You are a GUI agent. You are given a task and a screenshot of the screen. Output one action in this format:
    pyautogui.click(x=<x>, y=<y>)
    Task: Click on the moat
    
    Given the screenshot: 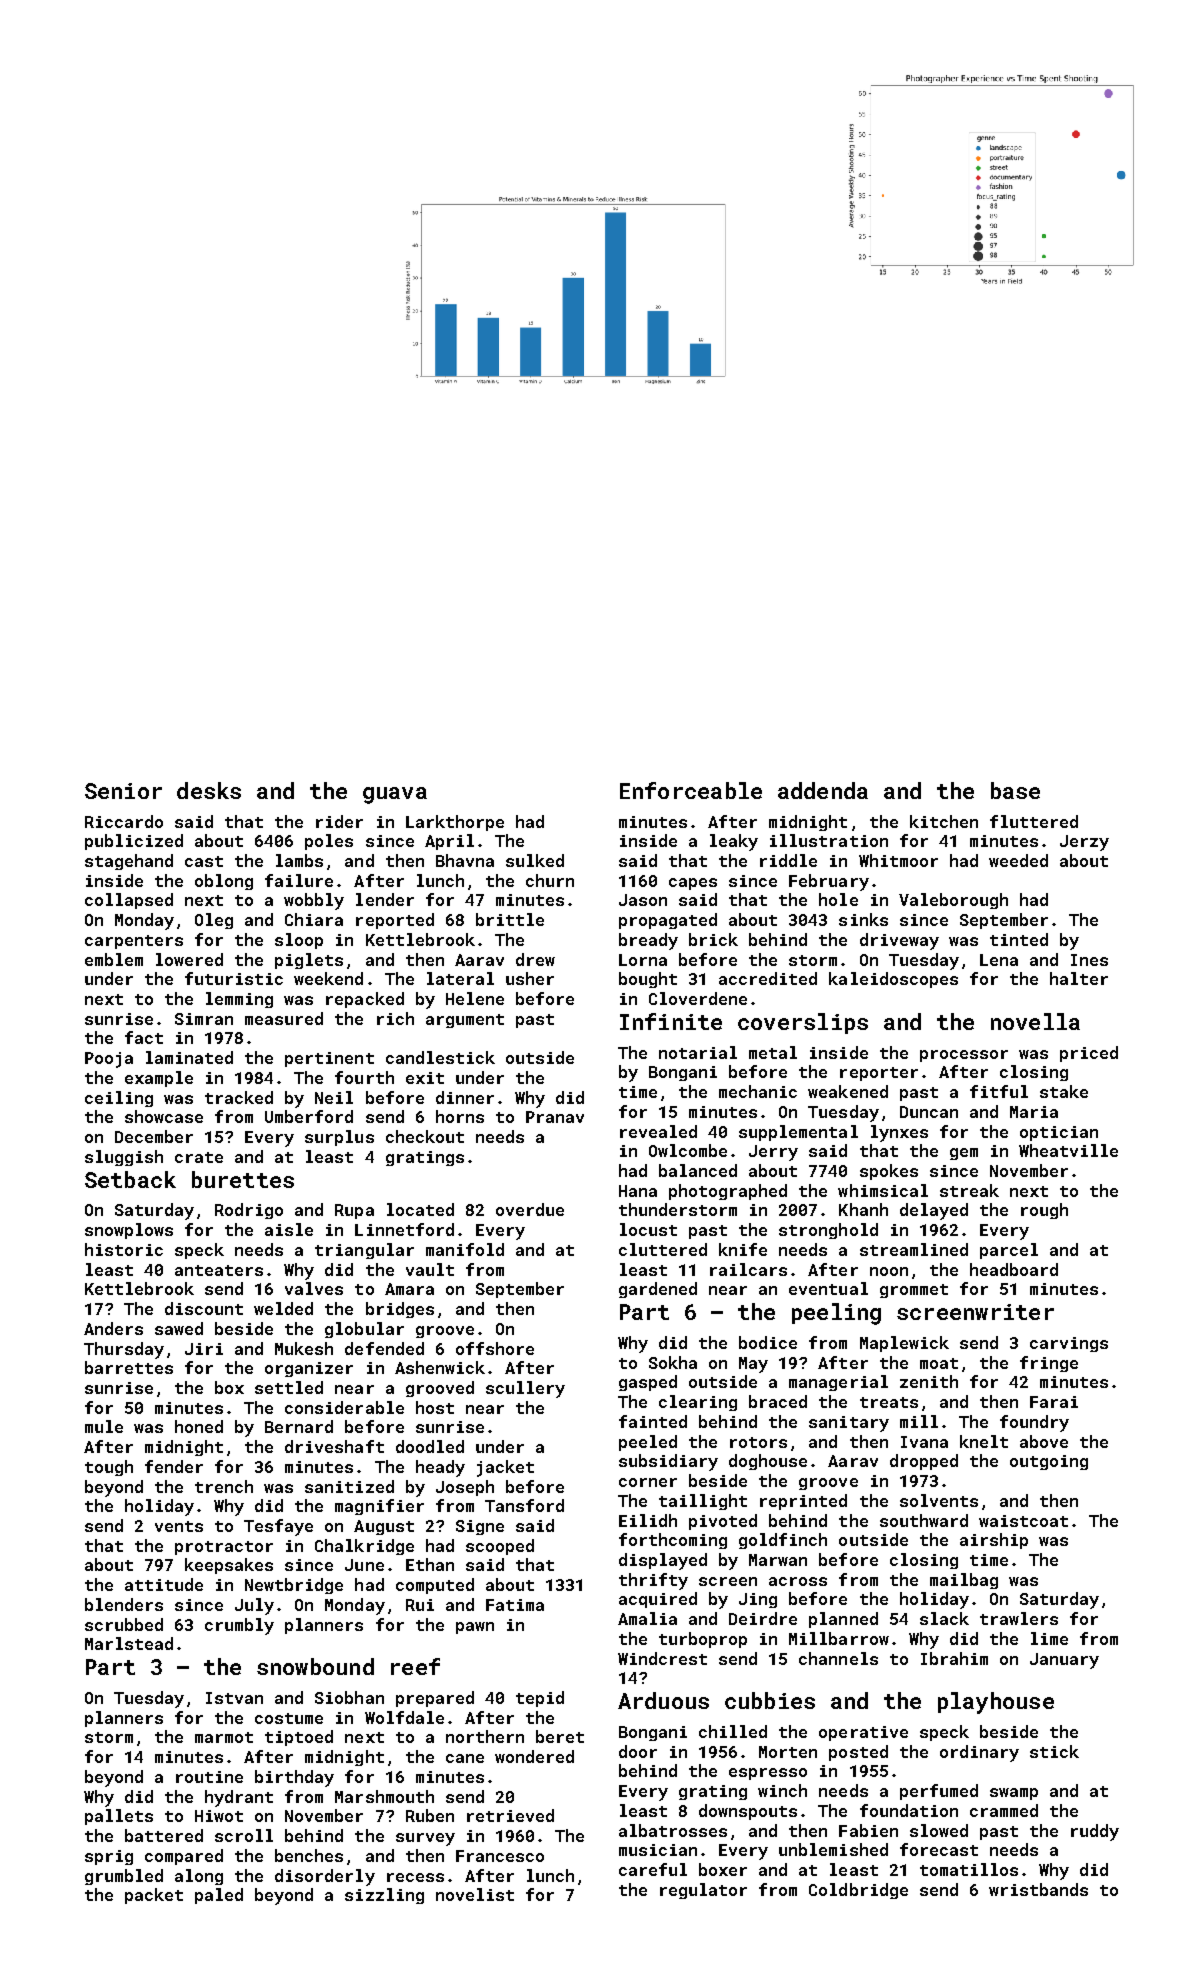 What is the action you would take?
    pyautogui.click(x=939, y=1363)
